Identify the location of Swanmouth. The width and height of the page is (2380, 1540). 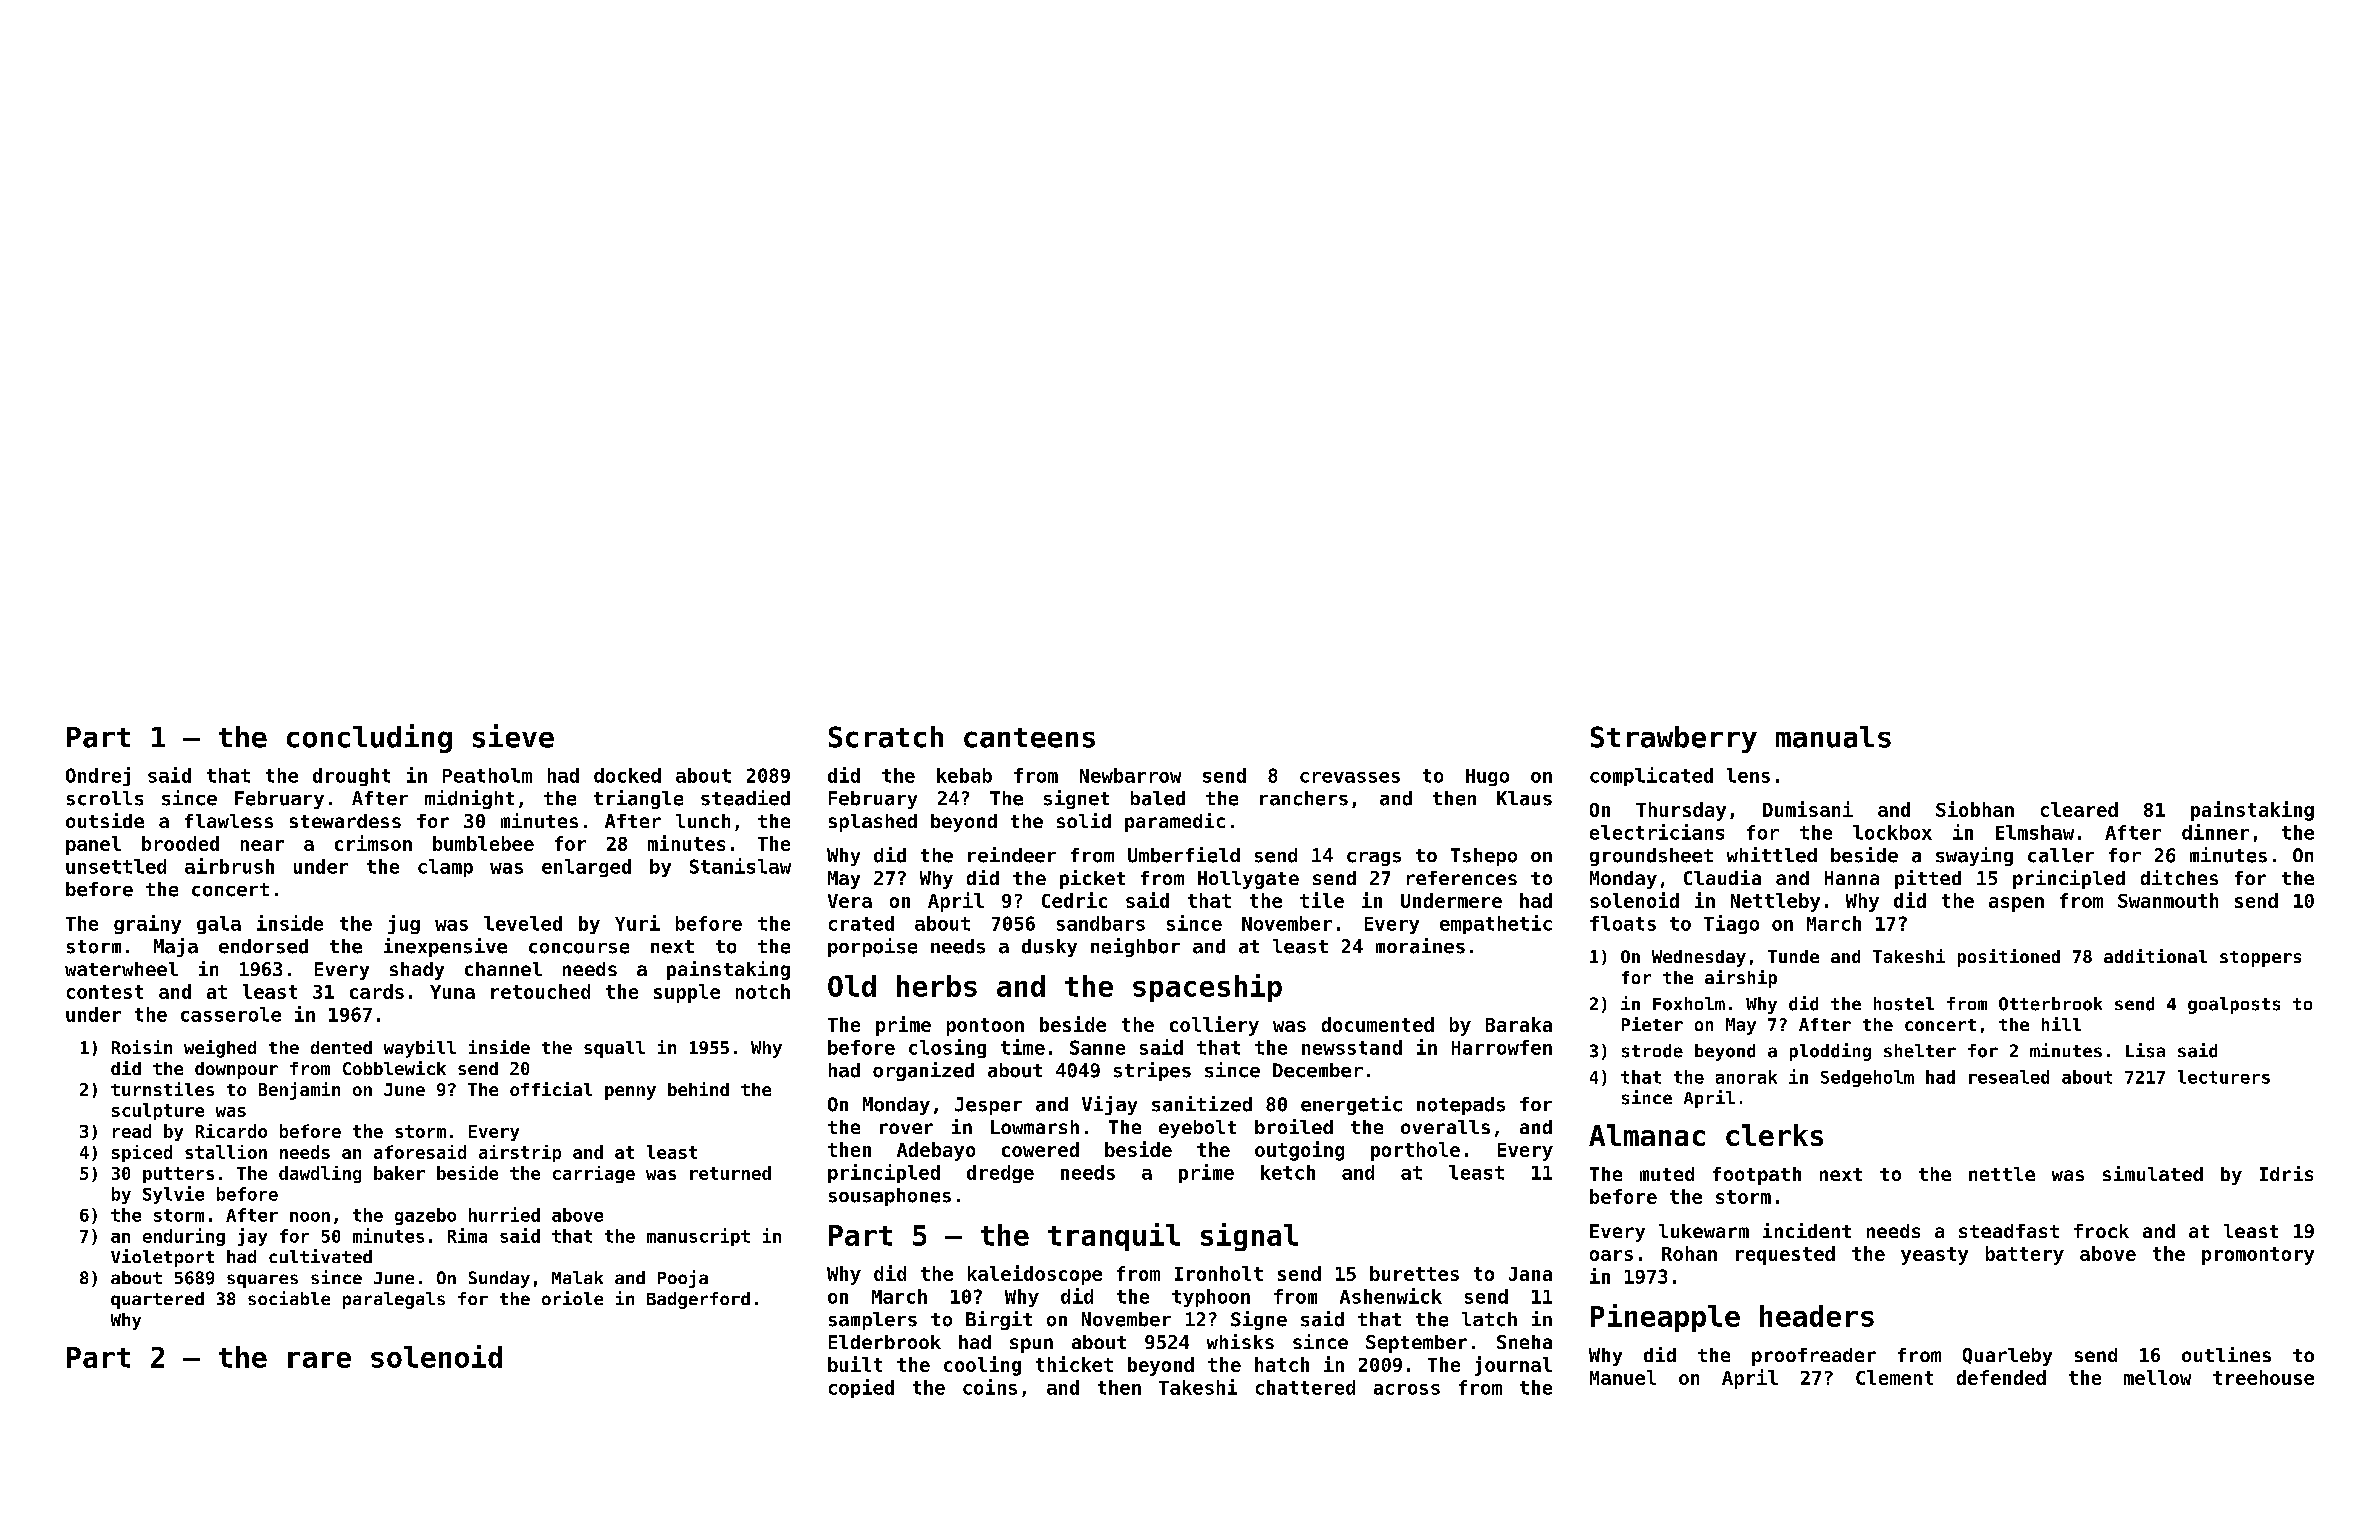
(2168, 900).
